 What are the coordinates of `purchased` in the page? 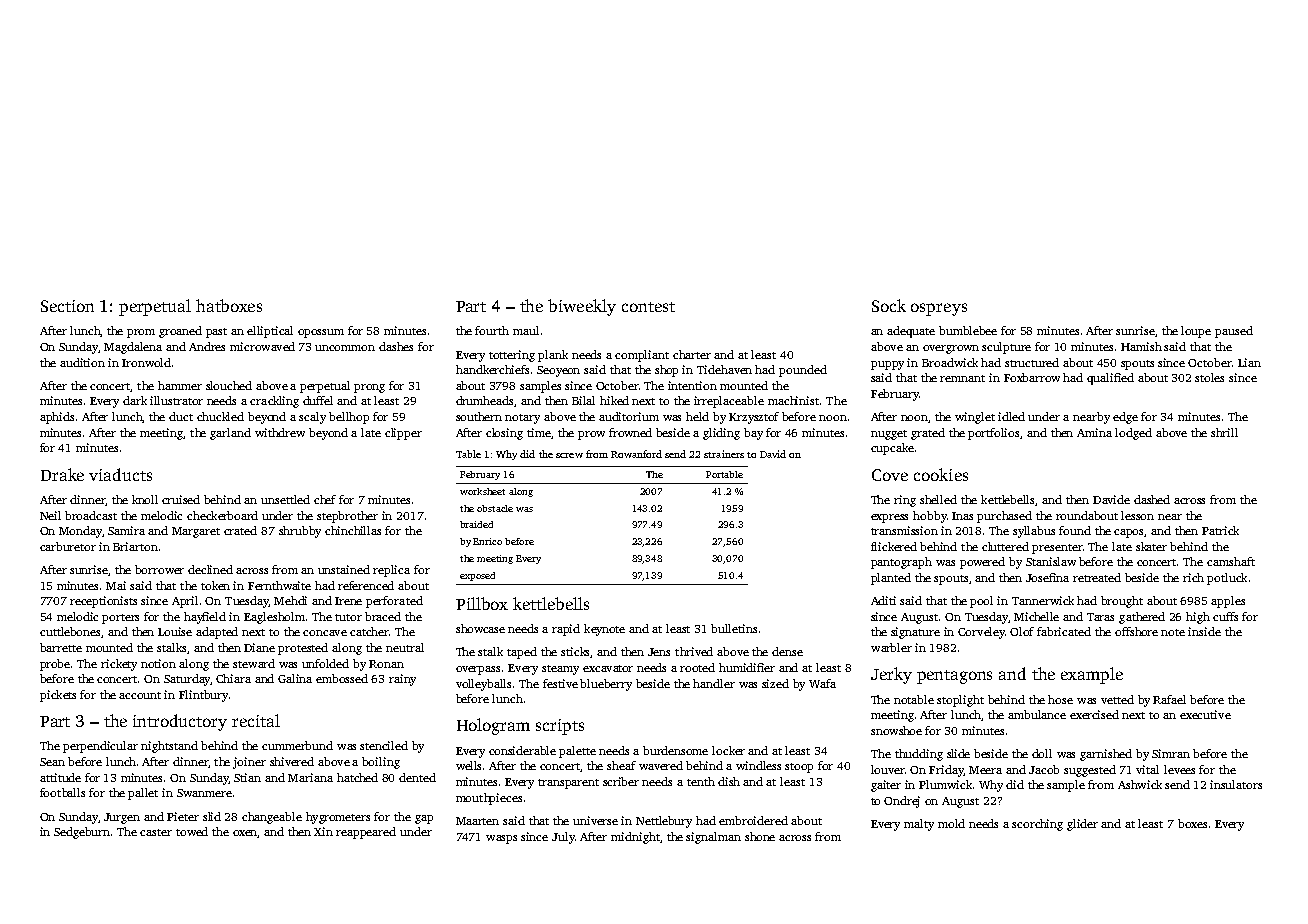 It's located at (1004, 517).
